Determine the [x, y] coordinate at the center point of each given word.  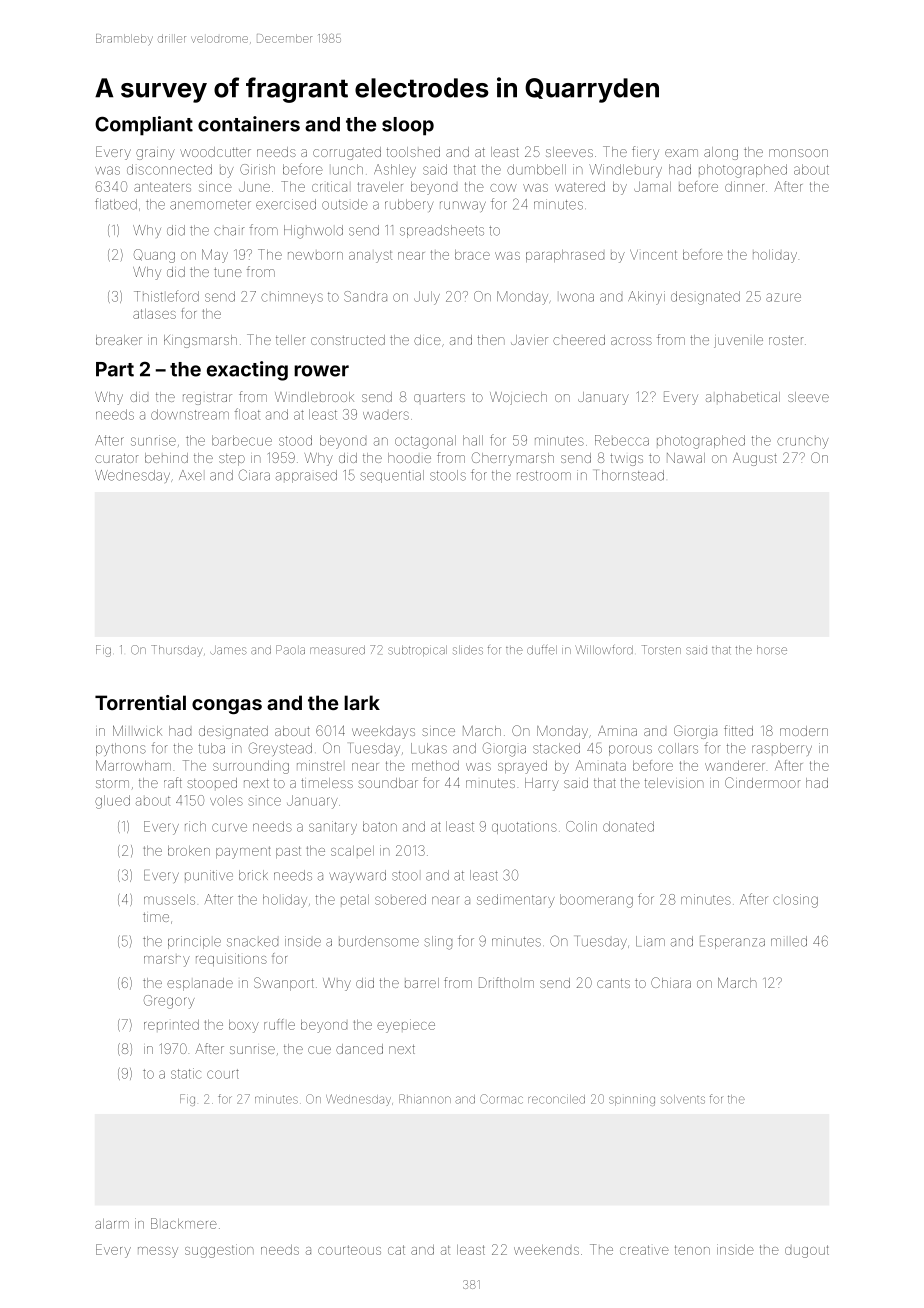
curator [117, 458]
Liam [650, 941]
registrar [207, 399]
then [491, 340]
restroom [544, 476]
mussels [169, 899]
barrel [422, 983]
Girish [257, 169]
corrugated [347, 153]
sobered [400, 899]
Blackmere [184, 1223]
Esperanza [732, 942]
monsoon [798, 153]
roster [786, 340]
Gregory [169, 1002]
